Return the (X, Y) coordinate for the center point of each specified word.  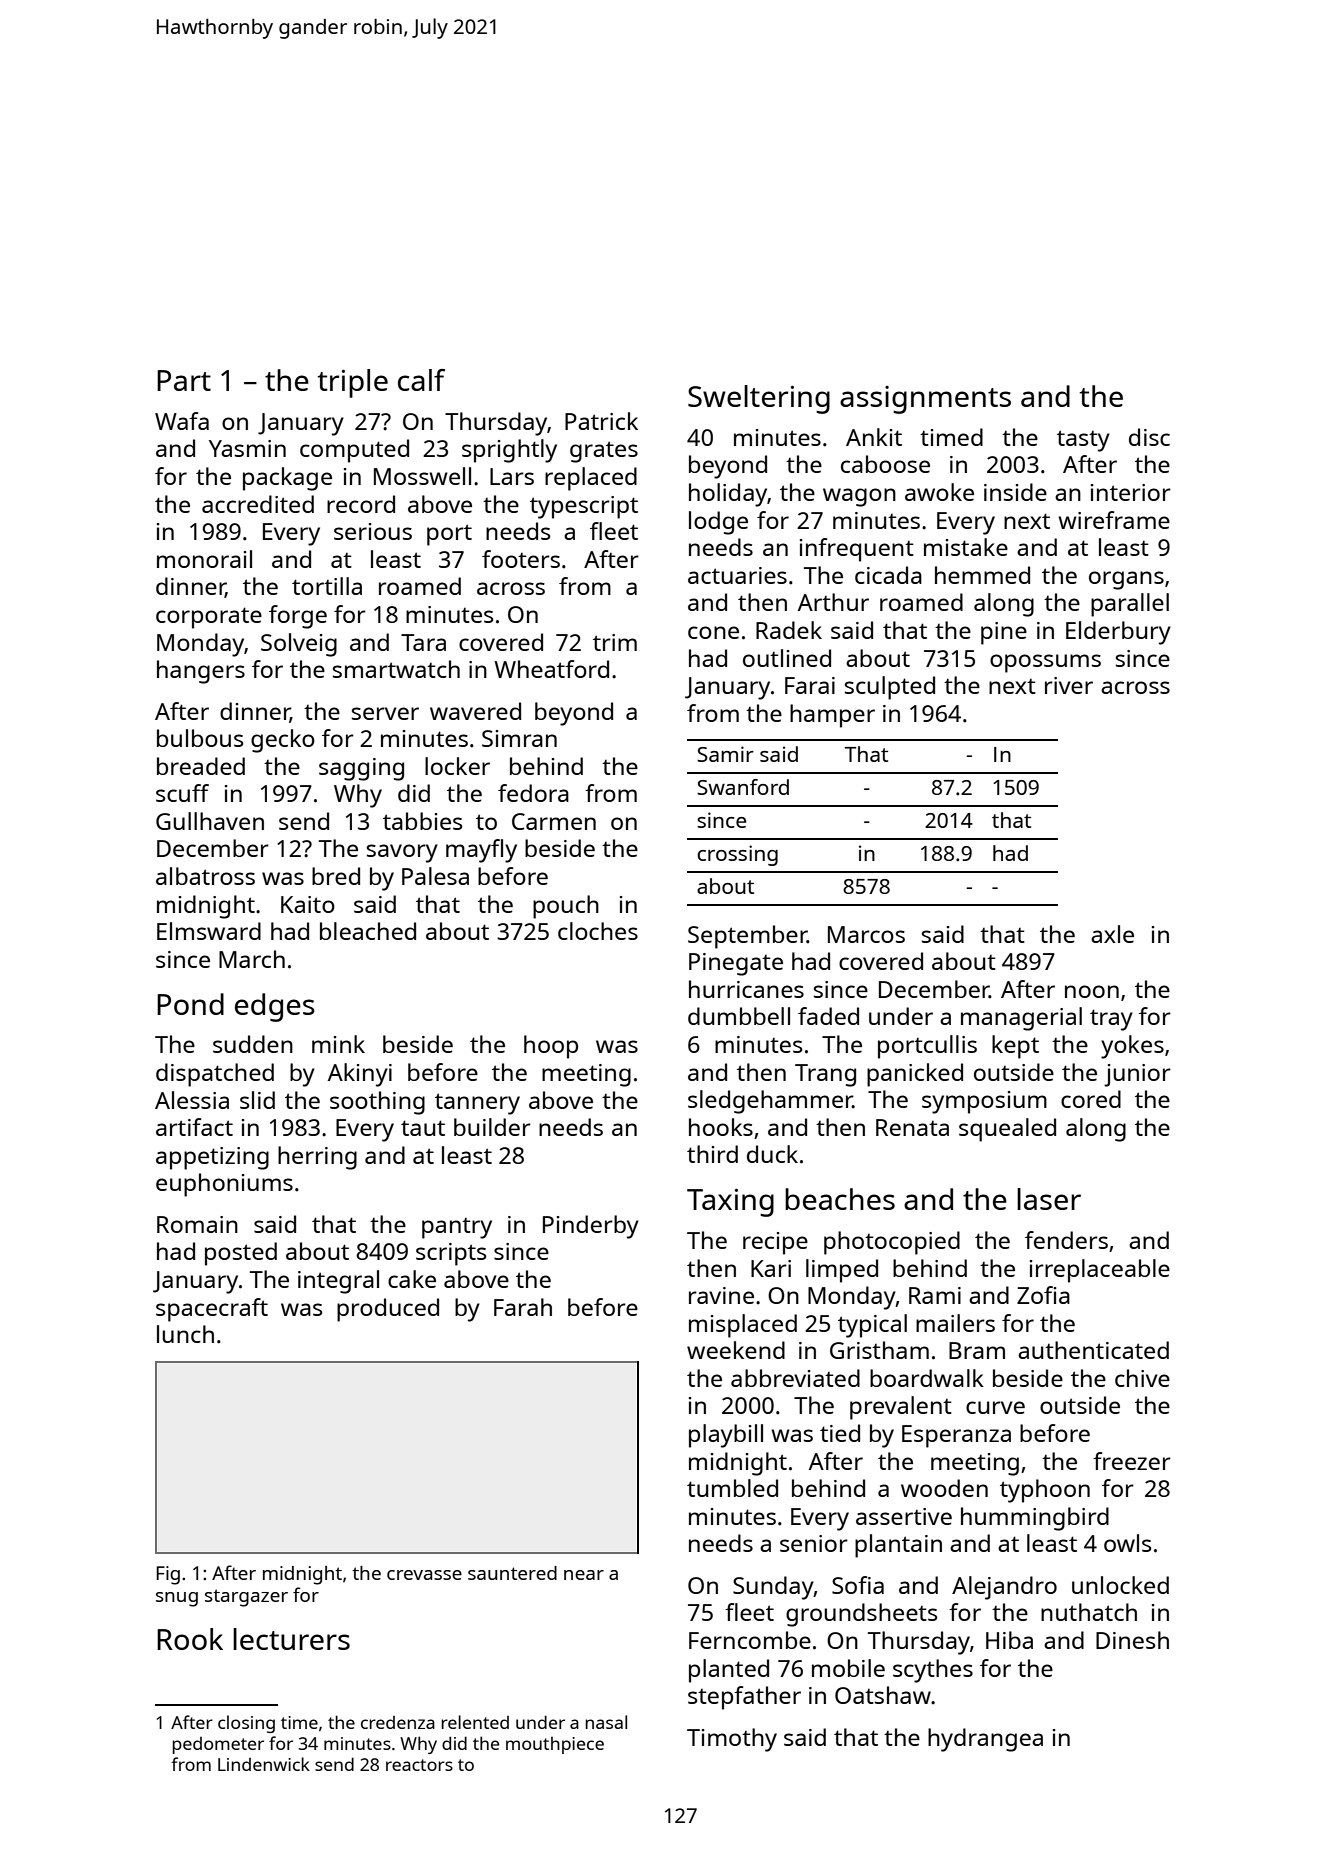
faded (828, 1016)
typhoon (1045, 1491)
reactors (419, 1765)
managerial (1021, 1019)
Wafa (182, 421)
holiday (728, 495)
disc (1149, 437)
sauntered (512, 1573)
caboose (885, 464)
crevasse (424, 1575)
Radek (789, 630)
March (252, 959)
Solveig (299, 645)
